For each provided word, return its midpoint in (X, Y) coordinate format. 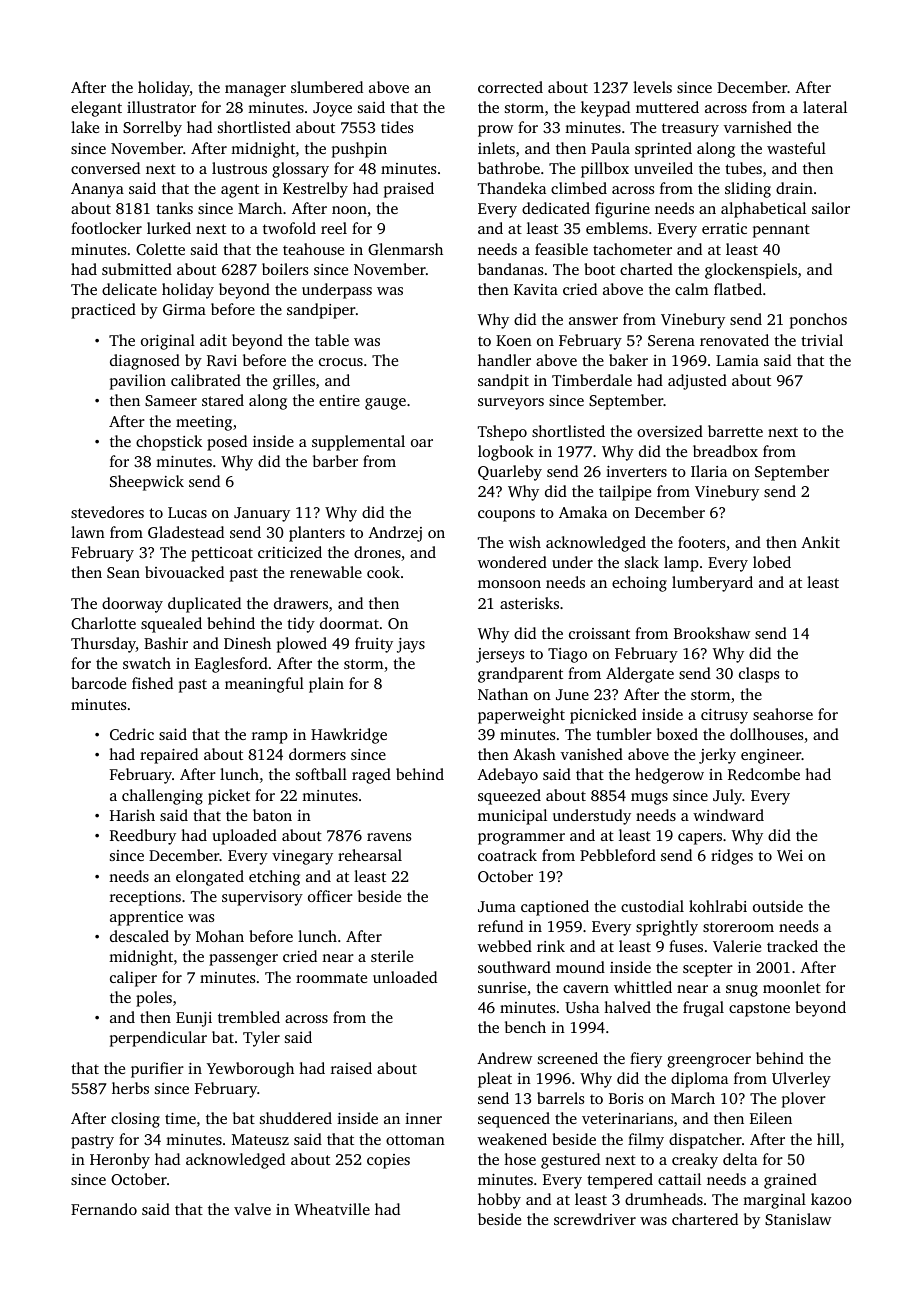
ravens (389, 837)
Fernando (104, 1209)
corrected (510, 87)
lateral (825, 107)
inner (423, 1118)
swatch (147, 663)
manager (255, 91)
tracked (792, 946)
